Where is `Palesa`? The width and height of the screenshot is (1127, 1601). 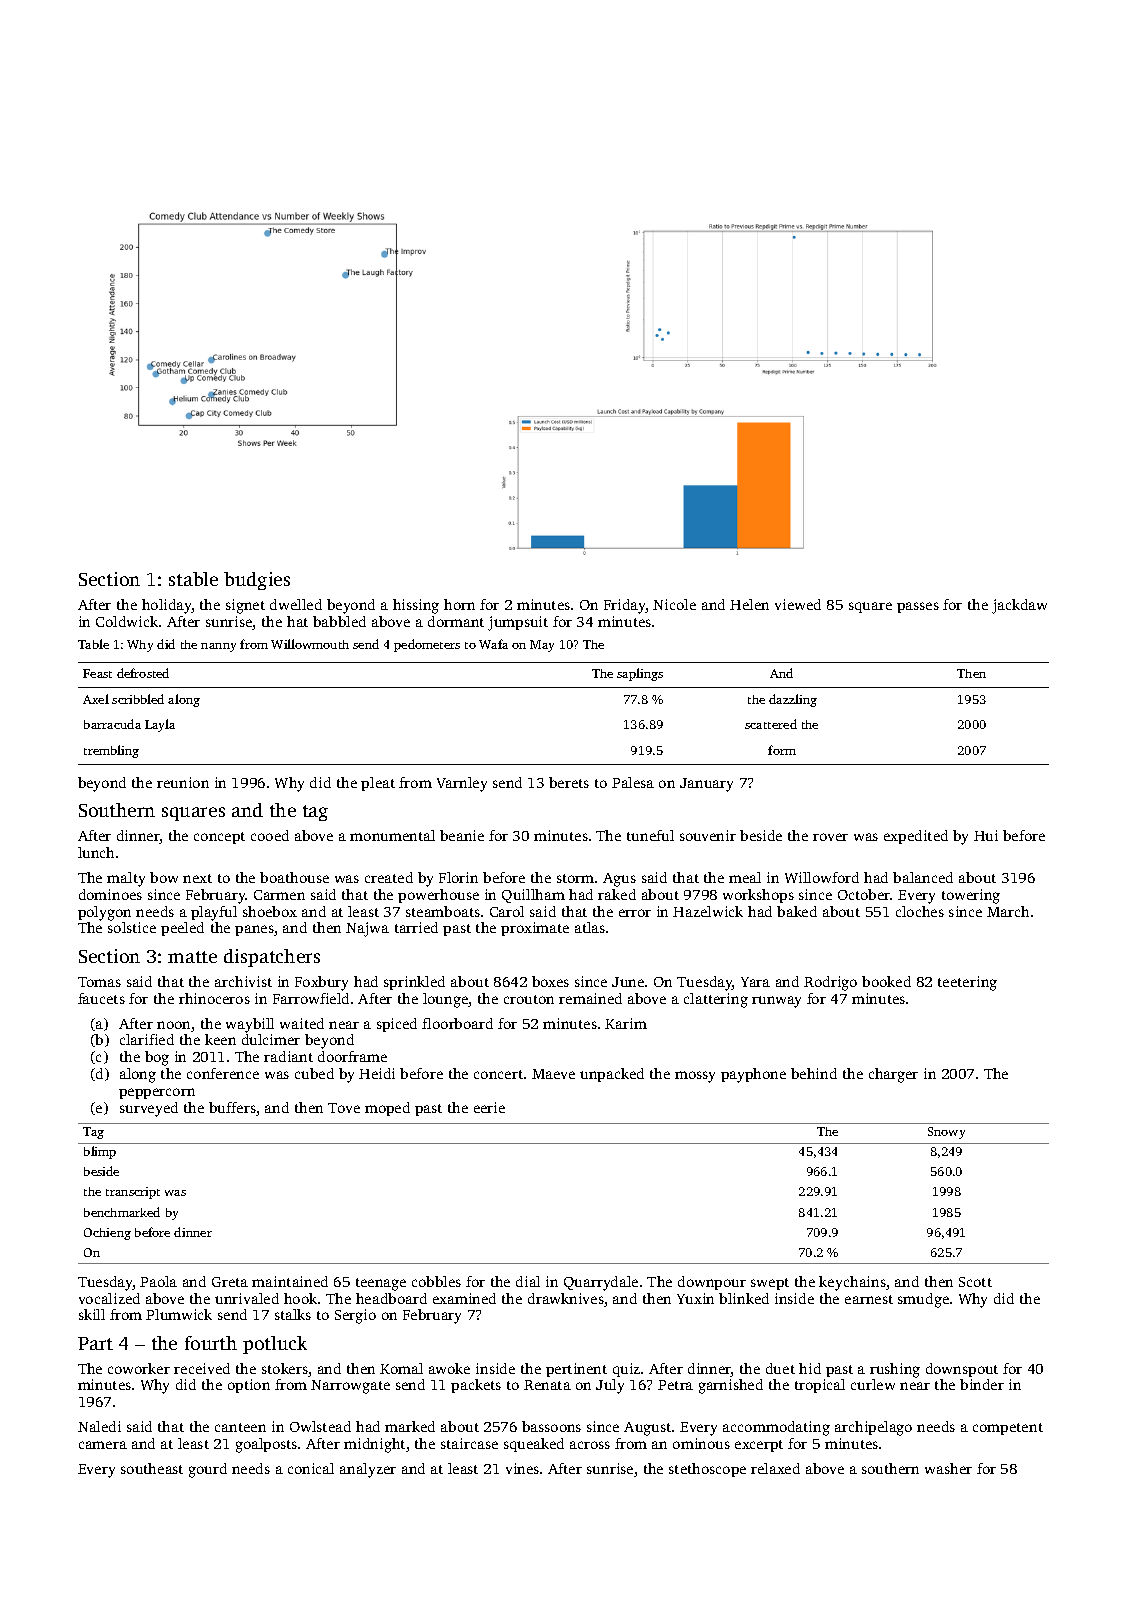
Palesa is located at coordinates (633, 782).
